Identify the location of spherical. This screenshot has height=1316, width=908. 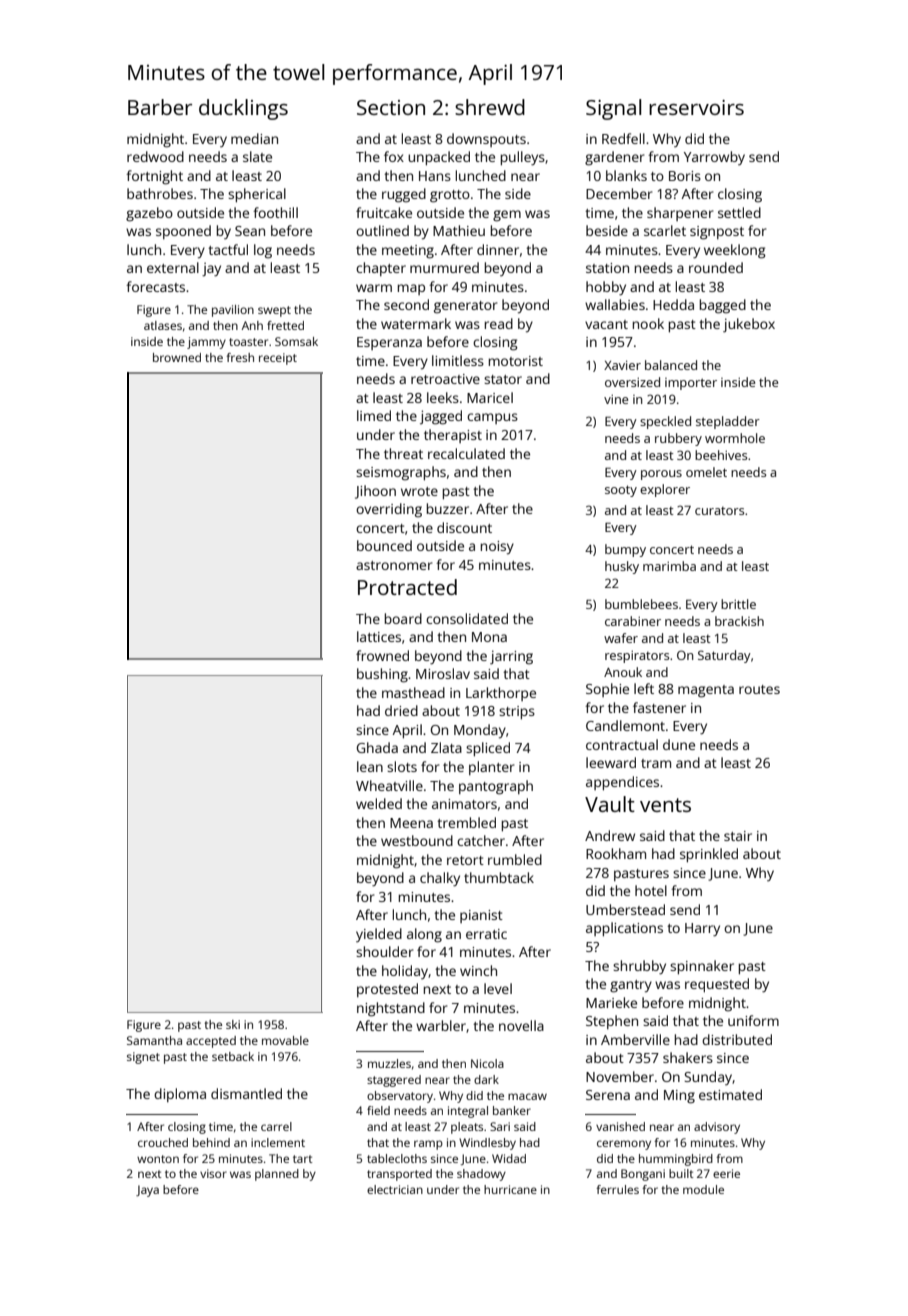
(257, 195).
